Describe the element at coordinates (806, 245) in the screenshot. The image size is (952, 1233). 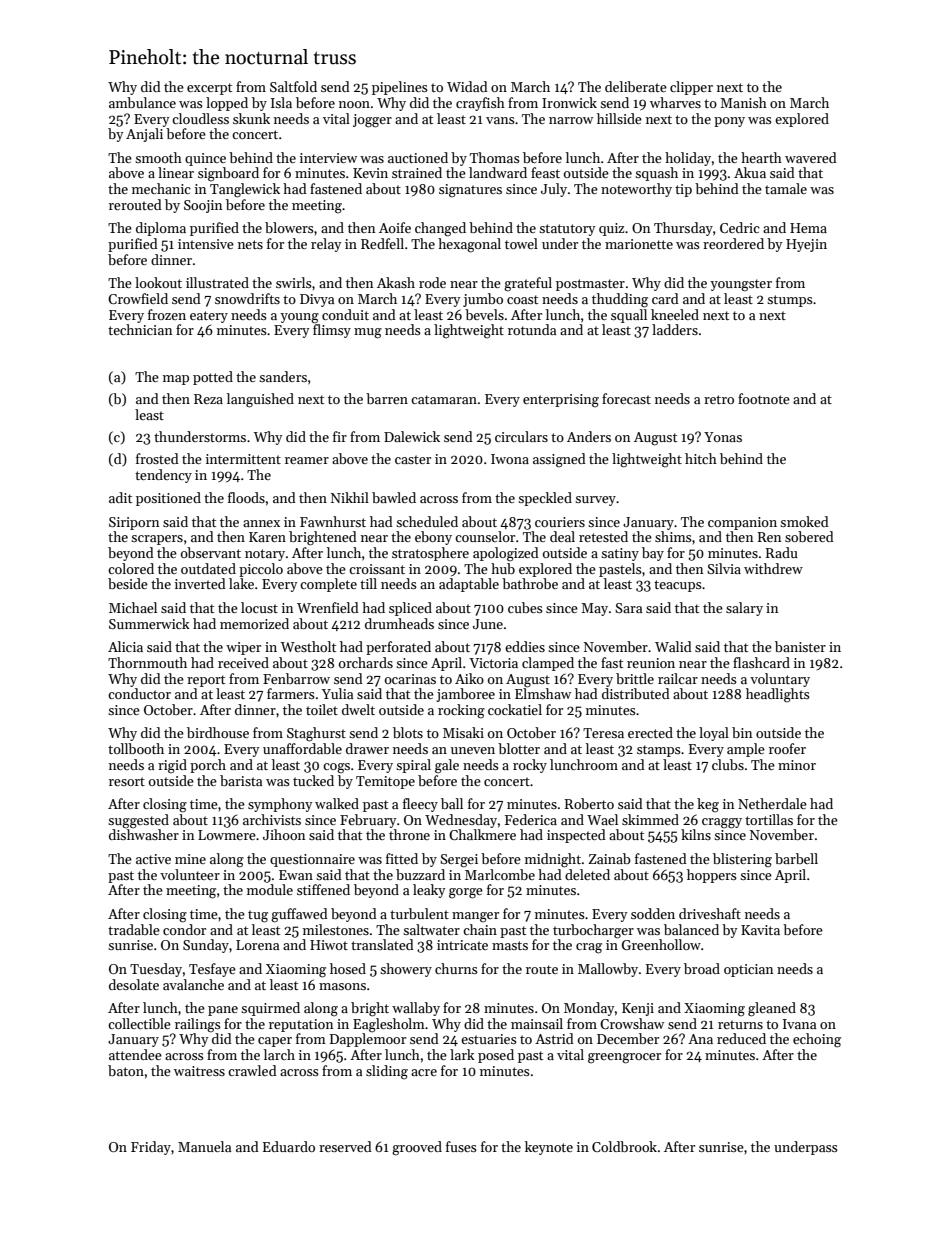
I see `Hyejin` at that location.
